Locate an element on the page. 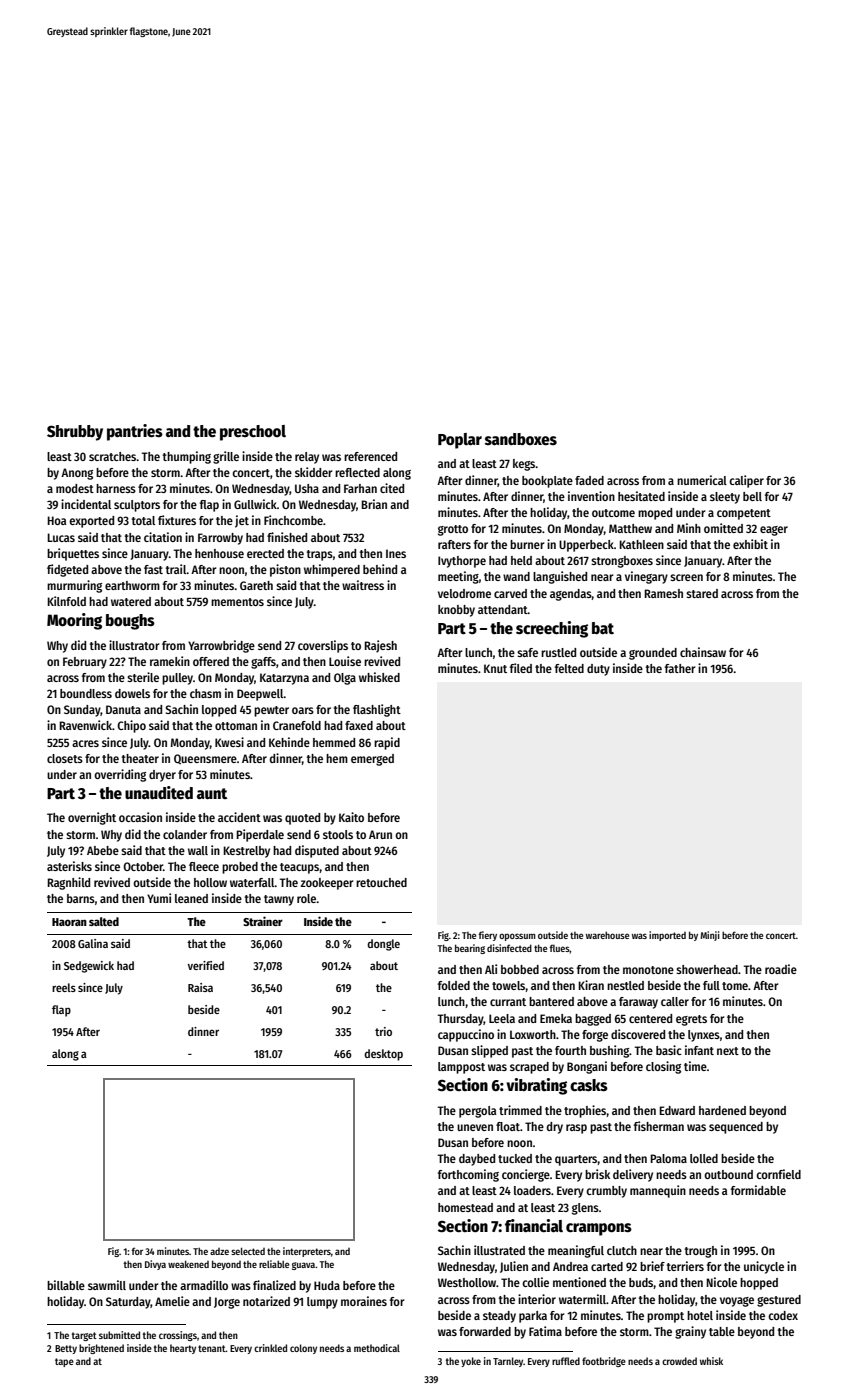  overnight is located at coordinates (92, 818).
